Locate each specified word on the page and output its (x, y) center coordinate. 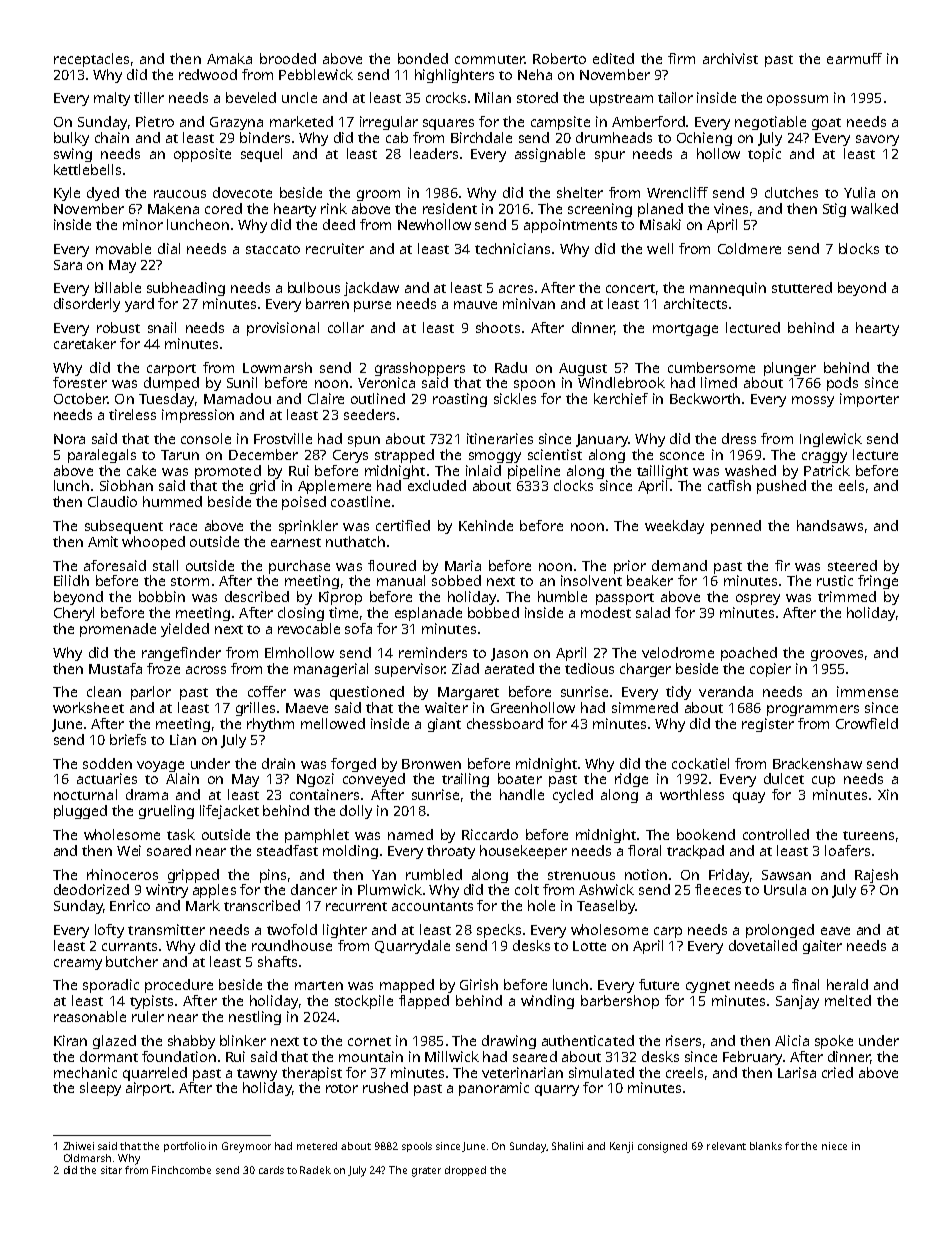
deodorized (91, 889)
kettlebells (87, 169)
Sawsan (786, 875)
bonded (423, 58)
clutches (791, 192)
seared (535, 1056)
